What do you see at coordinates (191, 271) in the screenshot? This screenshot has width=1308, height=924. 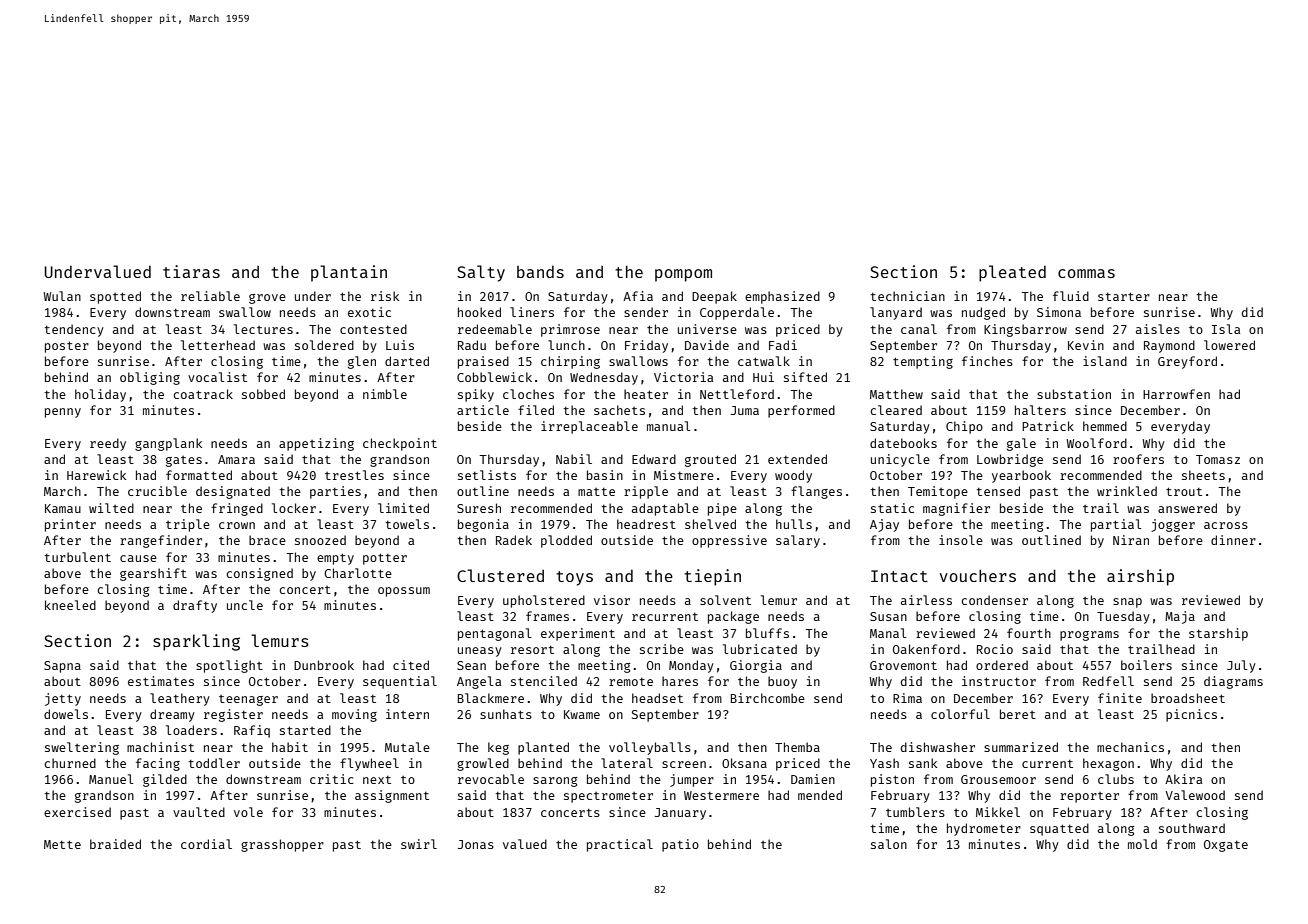 I see `tiaras` at bounding box center [191, 271].
